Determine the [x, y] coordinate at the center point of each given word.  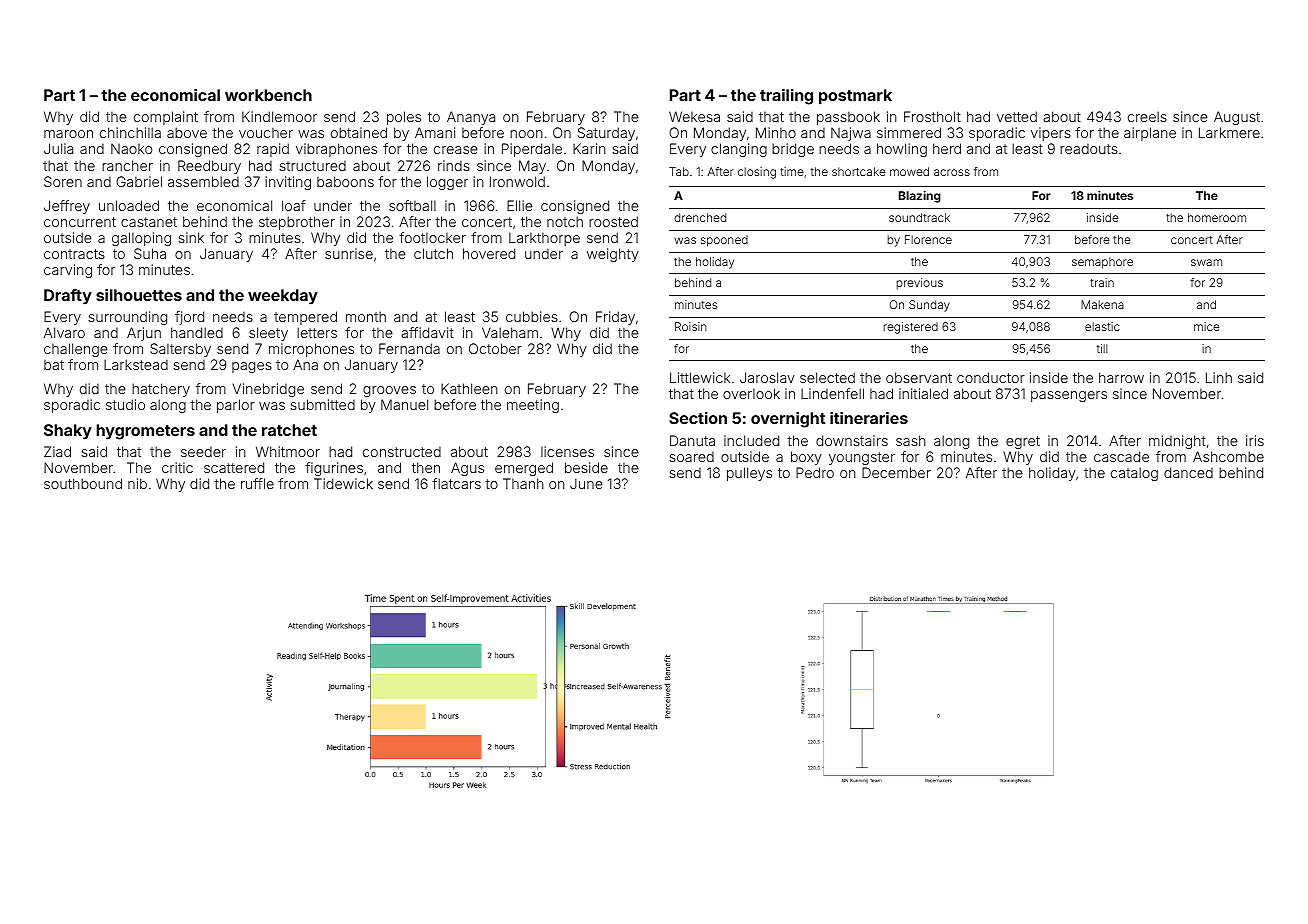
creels [1147, 116]
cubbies [532, 316]
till [1102, 348]
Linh [1219, 377]
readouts [1089, 149]
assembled [203, 181]
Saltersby [180, 350]
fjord [189, 318]
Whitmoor [288, 451]
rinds [454, 165]
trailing [786, 97]
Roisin [691, 326]
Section [698, 418]
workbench [268, 95]
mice [1207, 326]
